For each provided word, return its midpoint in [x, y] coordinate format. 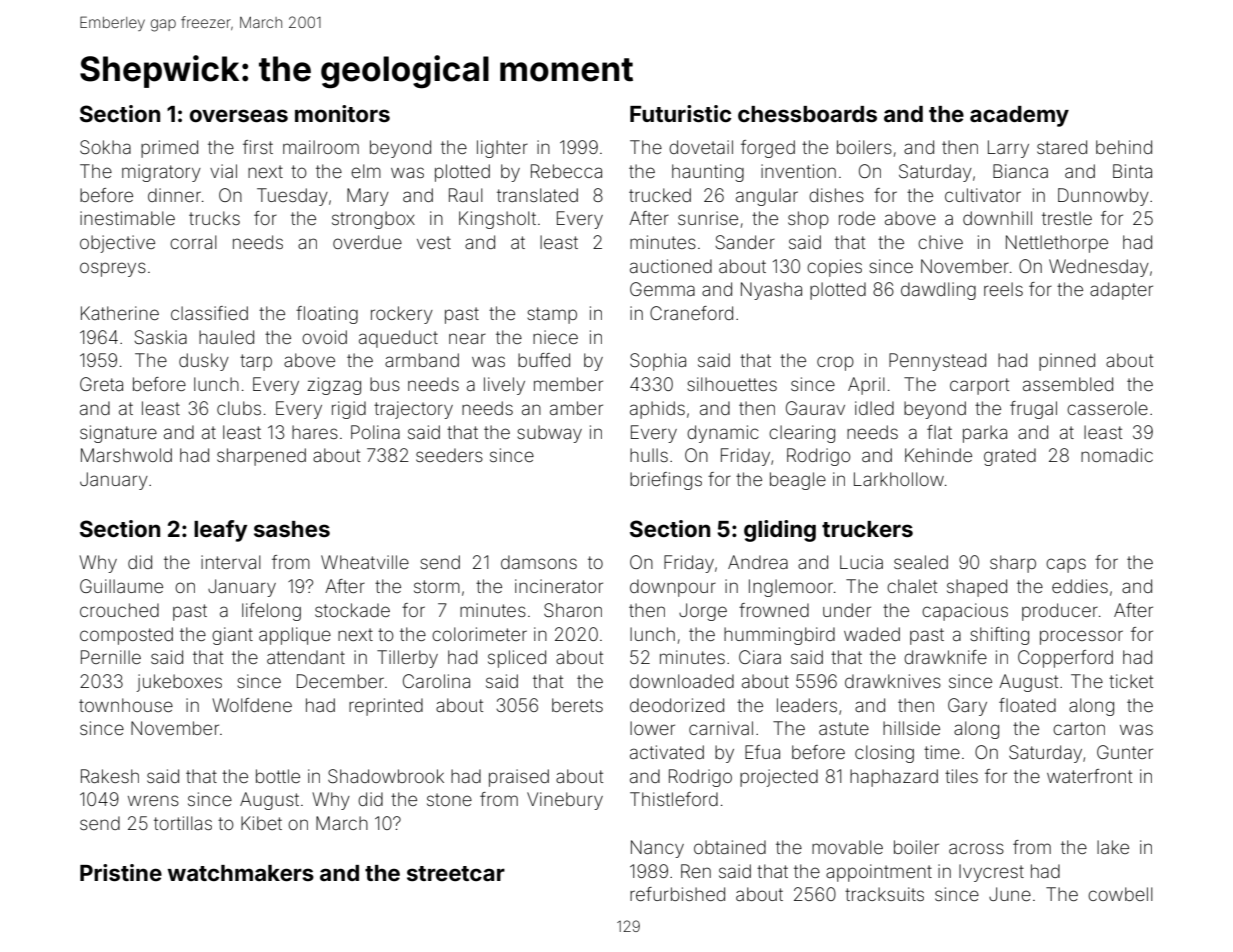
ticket [1131, 681]
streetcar [456, 873]
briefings [666, 481]
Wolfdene [252, 705]
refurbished [677, 894]
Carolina [436, 681]
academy [1019, 116]
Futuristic [680, 113]
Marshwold [126, 455]
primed [169, 149]
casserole [1107, 408]
